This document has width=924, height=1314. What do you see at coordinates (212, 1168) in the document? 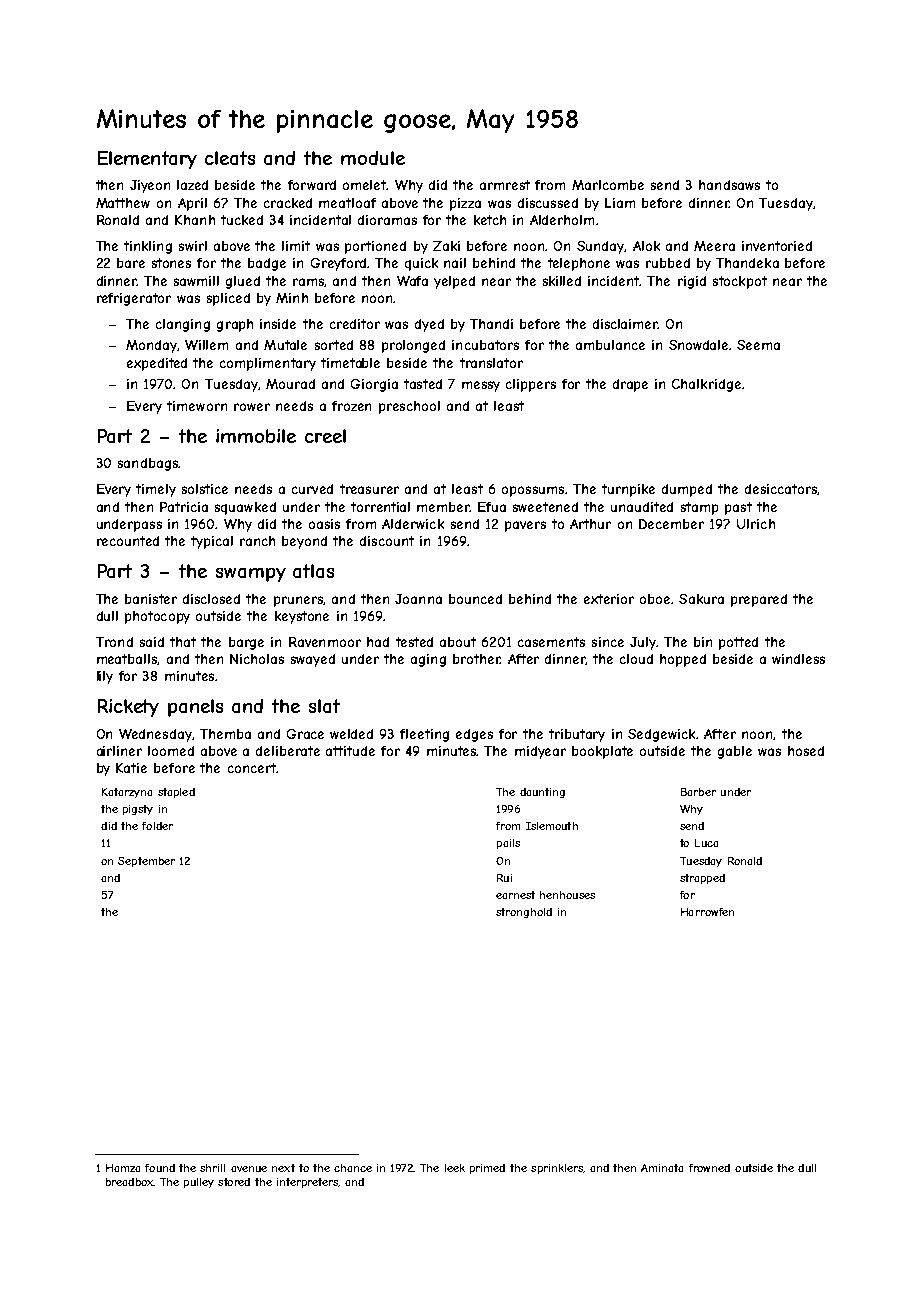
I see `shrill` at bounding box center [212, 1168].
